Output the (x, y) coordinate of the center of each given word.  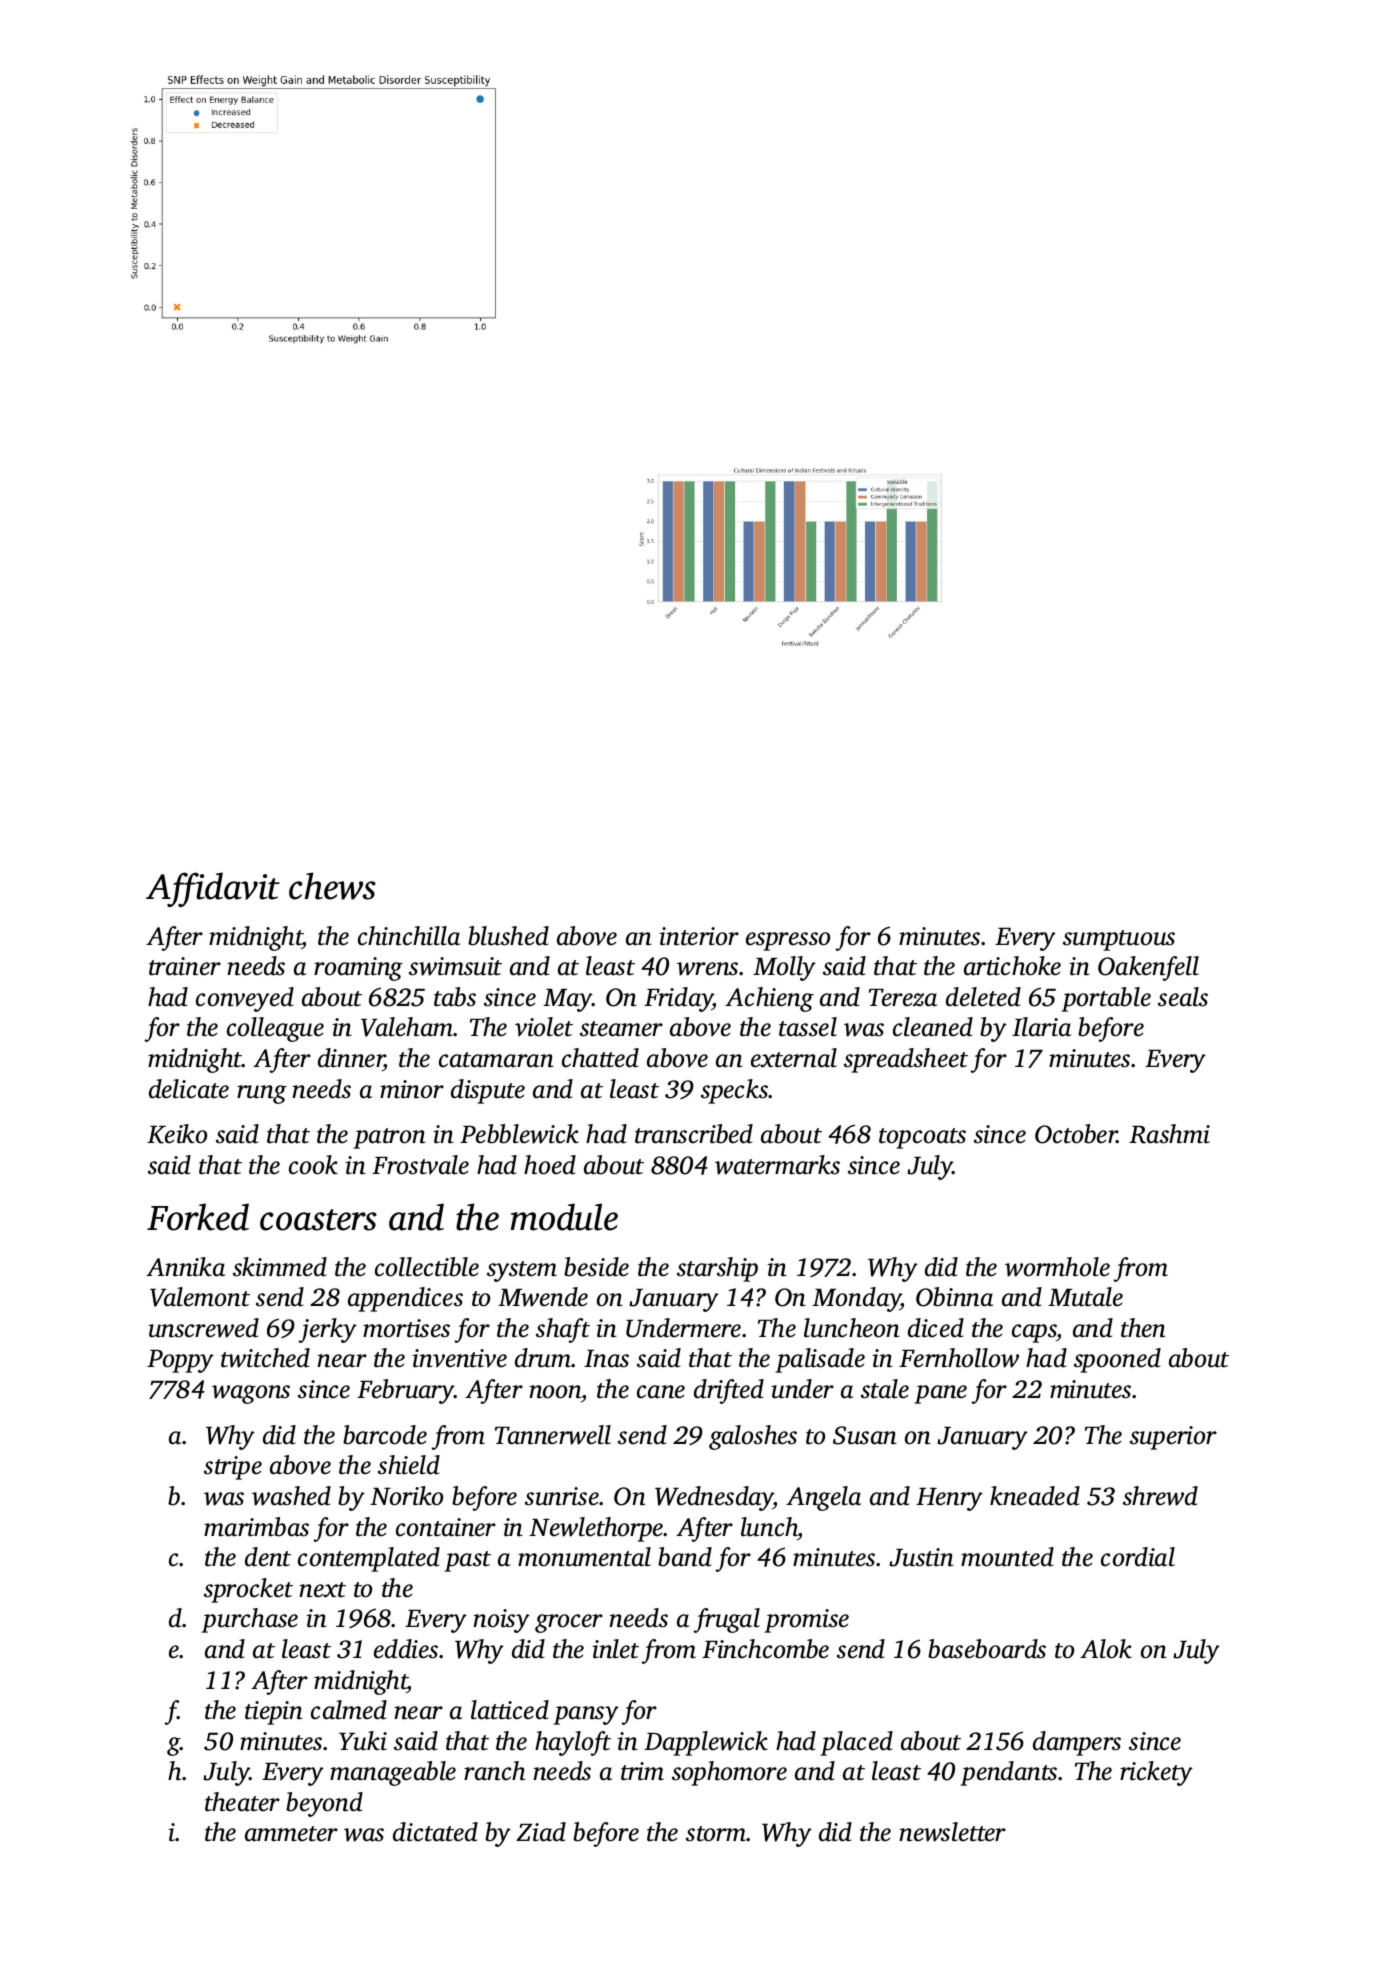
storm (716, 1834)
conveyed (245, 999)
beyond (324, 1804)
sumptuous (1119, 940)
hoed (550, 1165)
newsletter (952, 1832)
